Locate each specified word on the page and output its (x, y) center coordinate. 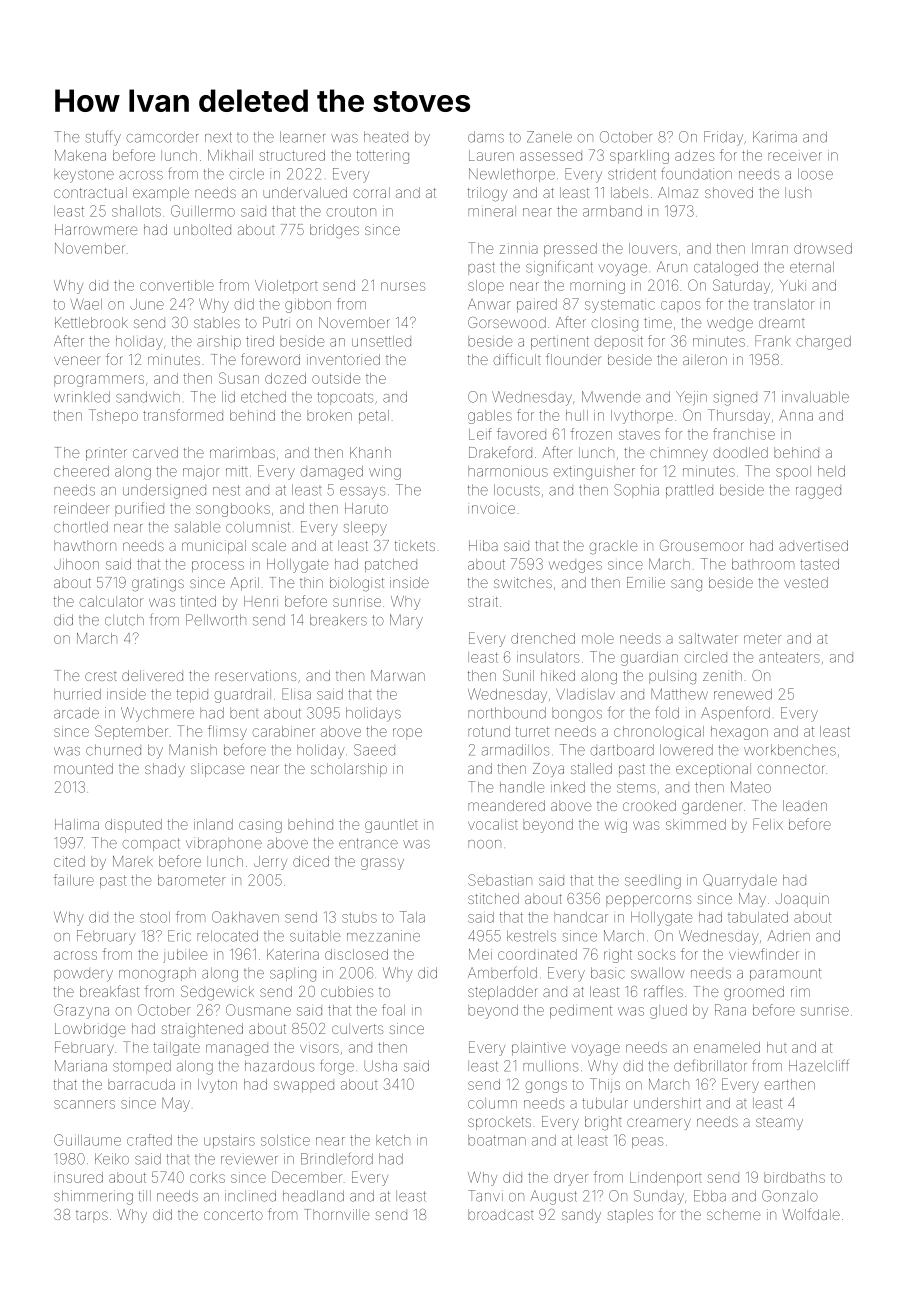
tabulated (758, 917)
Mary (406, 621)
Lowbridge (90, 1030)
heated (386, 137)
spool (793, 472)
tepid (192, 695)
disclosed (356, 954)
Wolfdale (811, 1214)
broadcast (501, 1214)
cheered (81, 471)
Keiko (112, 1159)
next (218, 137)
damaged (331, 473)
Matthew (679, 694)
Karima (775, 137)
